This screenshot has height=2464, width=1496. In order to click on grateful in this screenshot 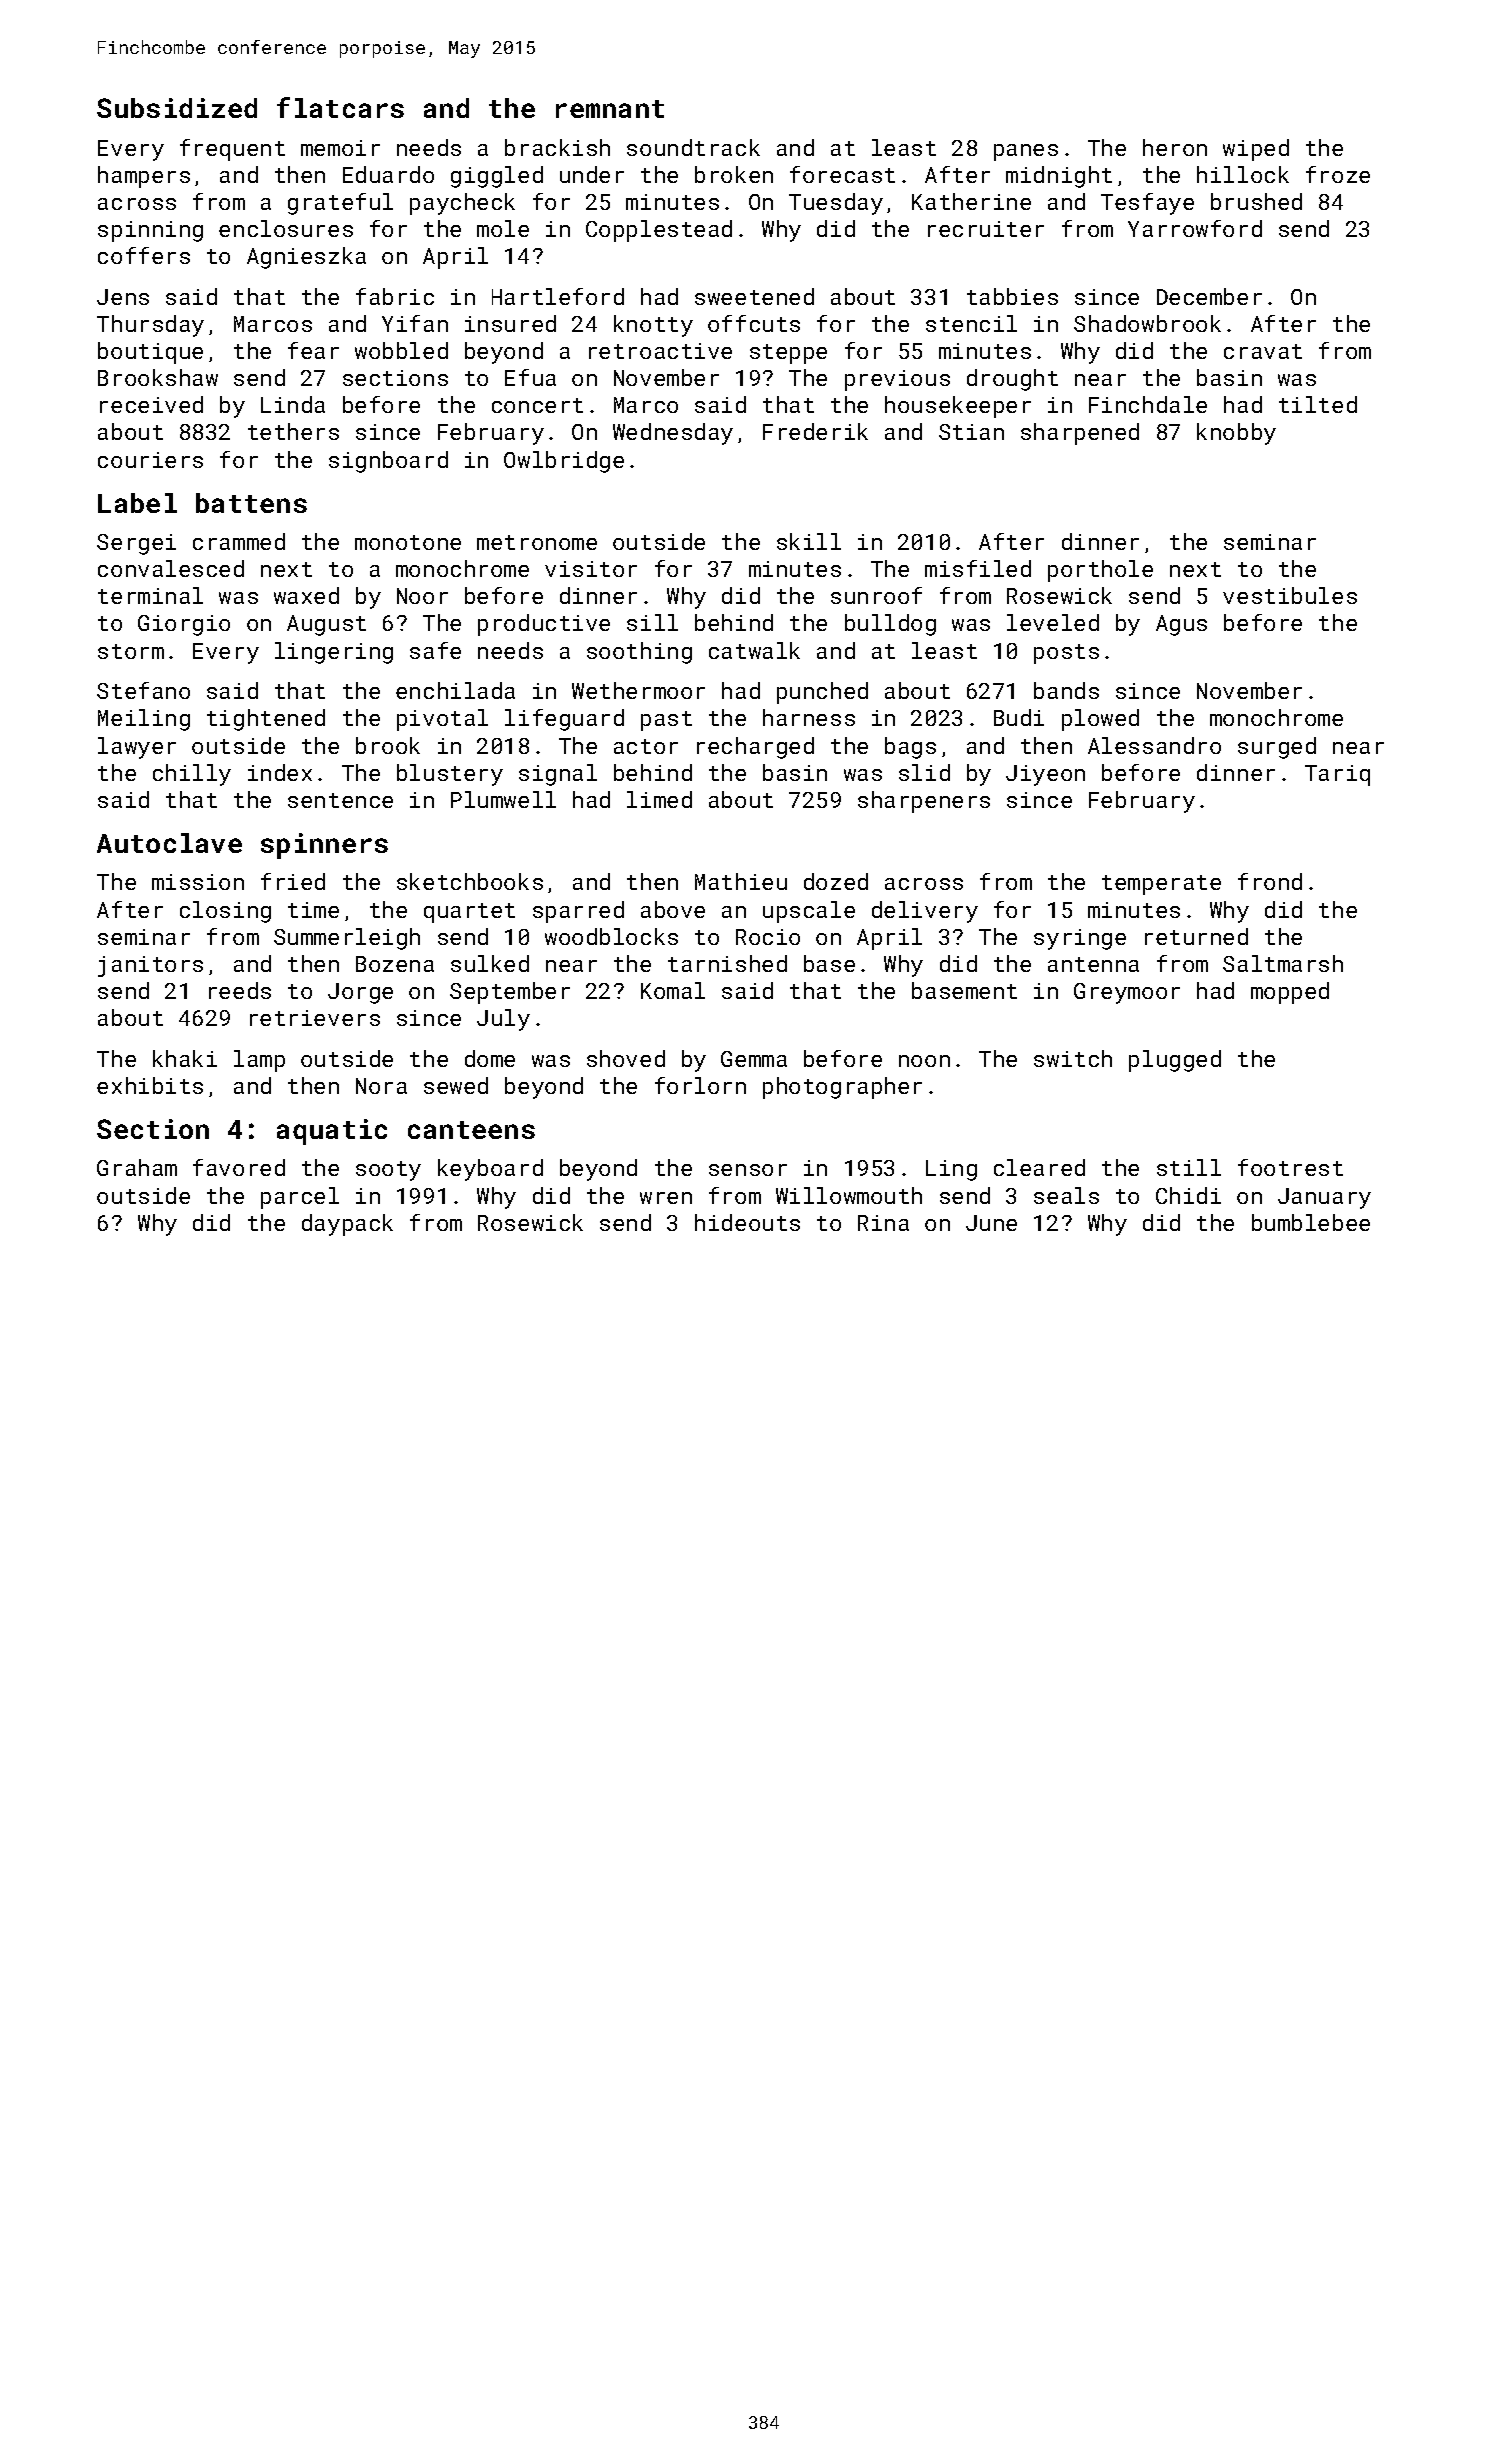, I will do `click(340, 204)`.
